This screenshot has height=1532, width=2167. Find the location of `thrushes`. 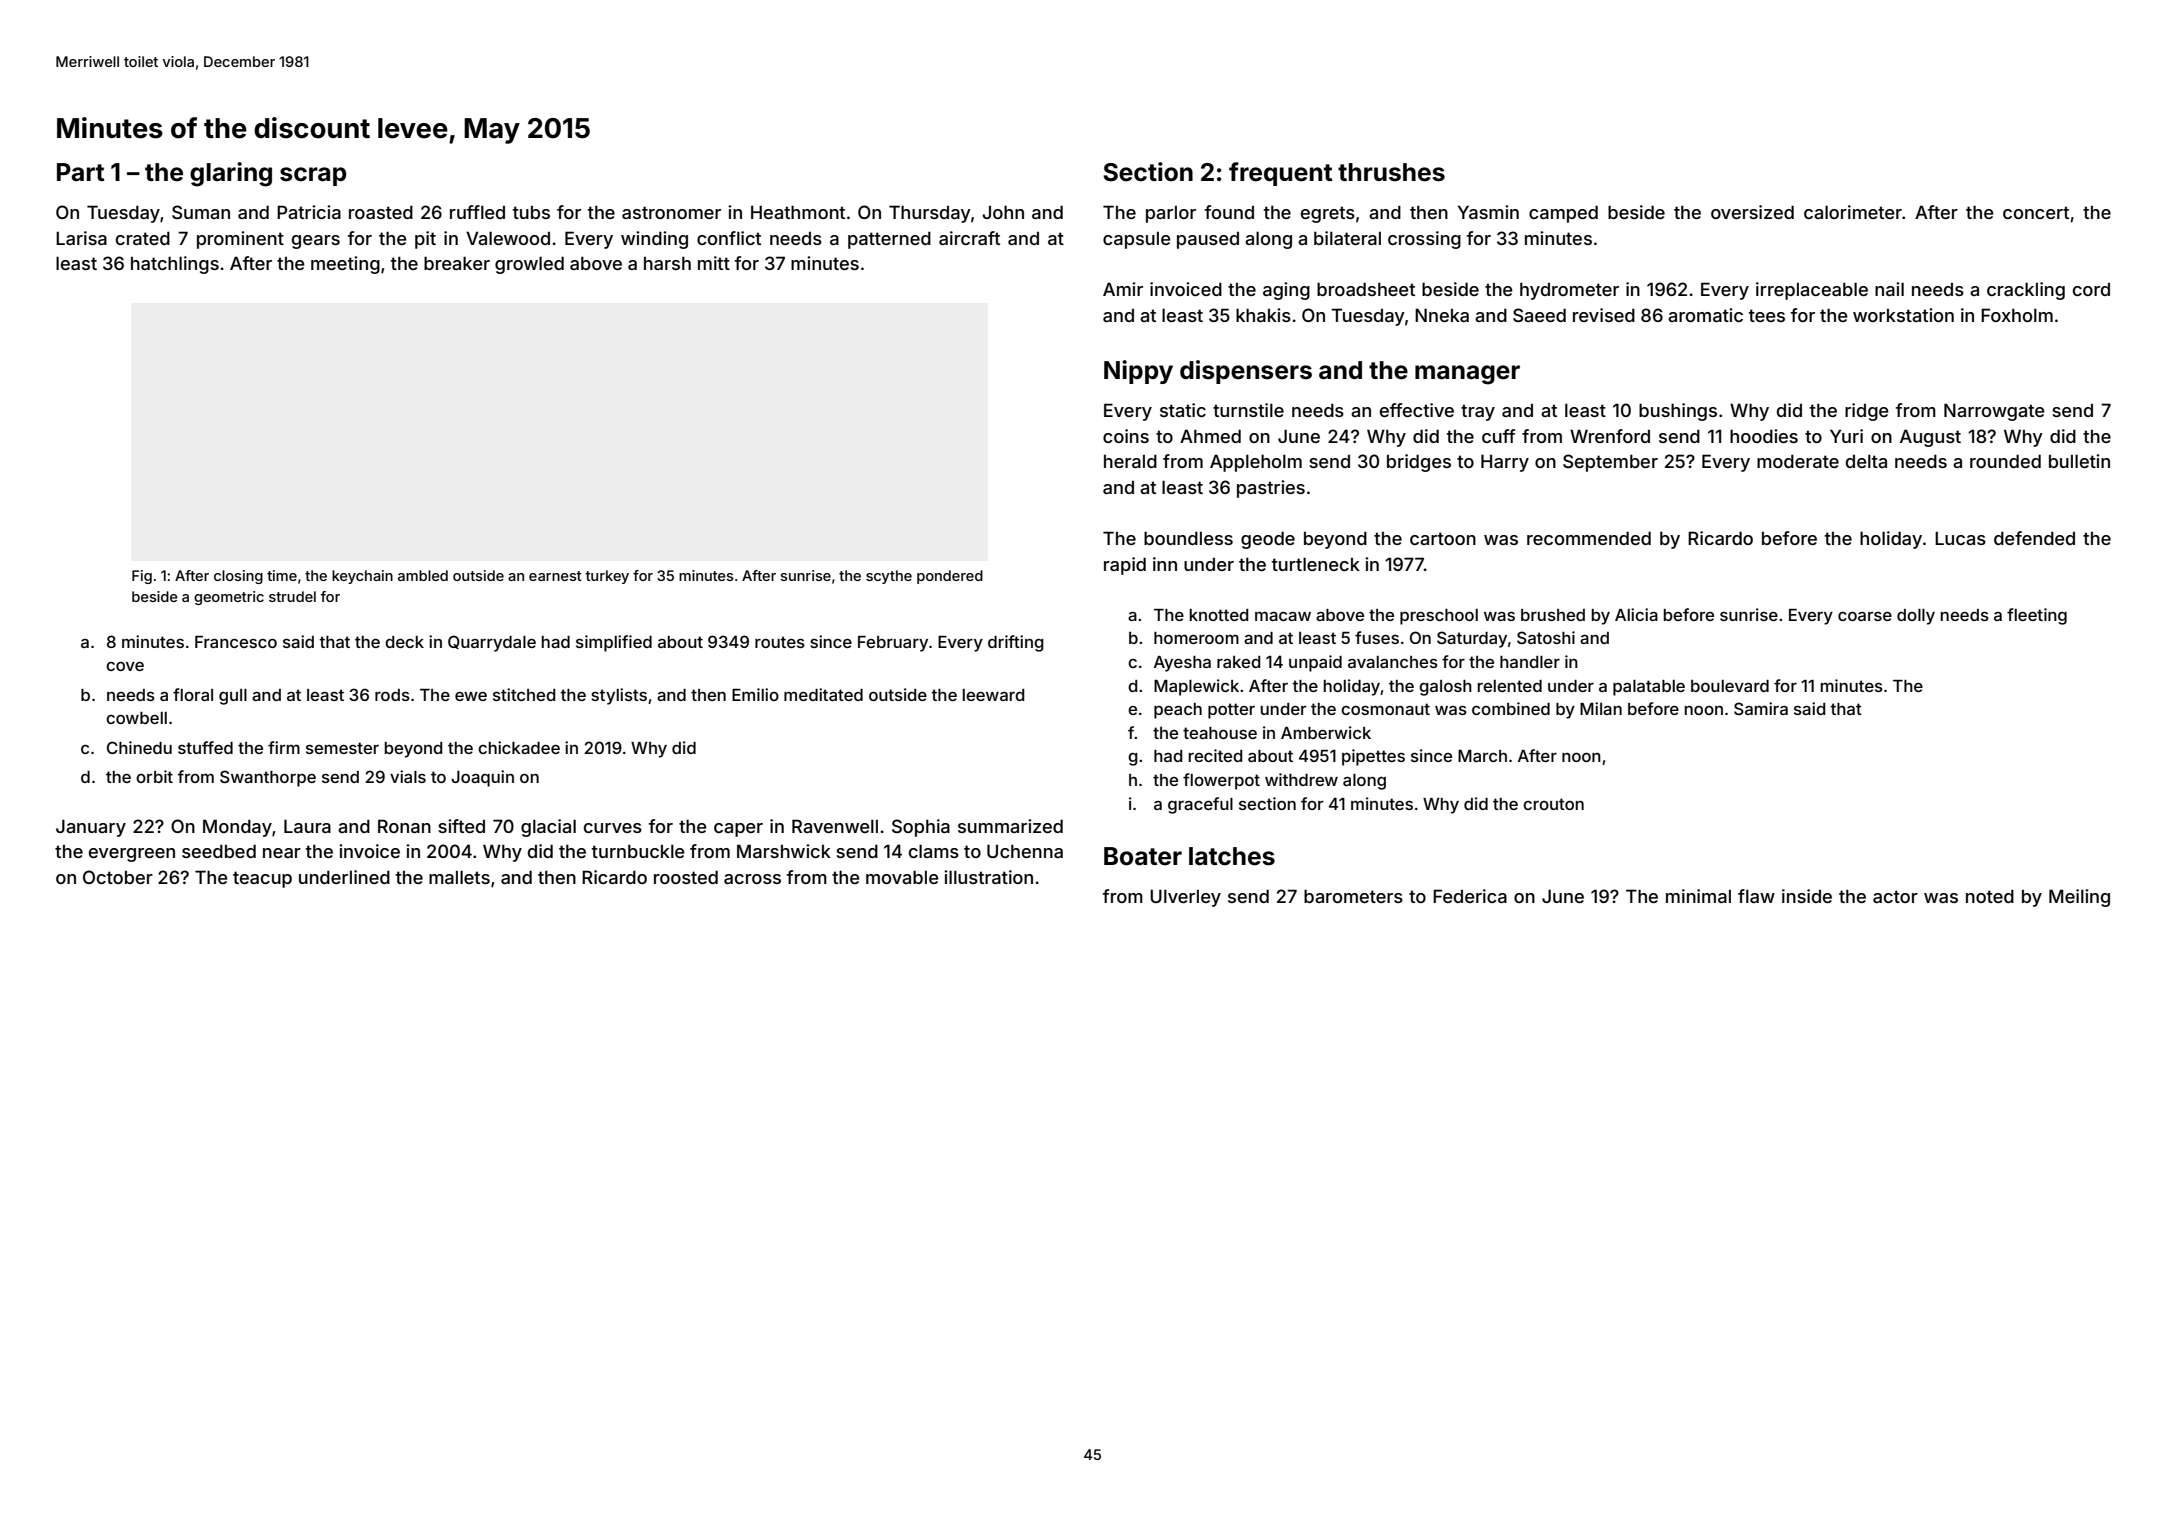

thrushes is located at coordinates (1391, 172).
